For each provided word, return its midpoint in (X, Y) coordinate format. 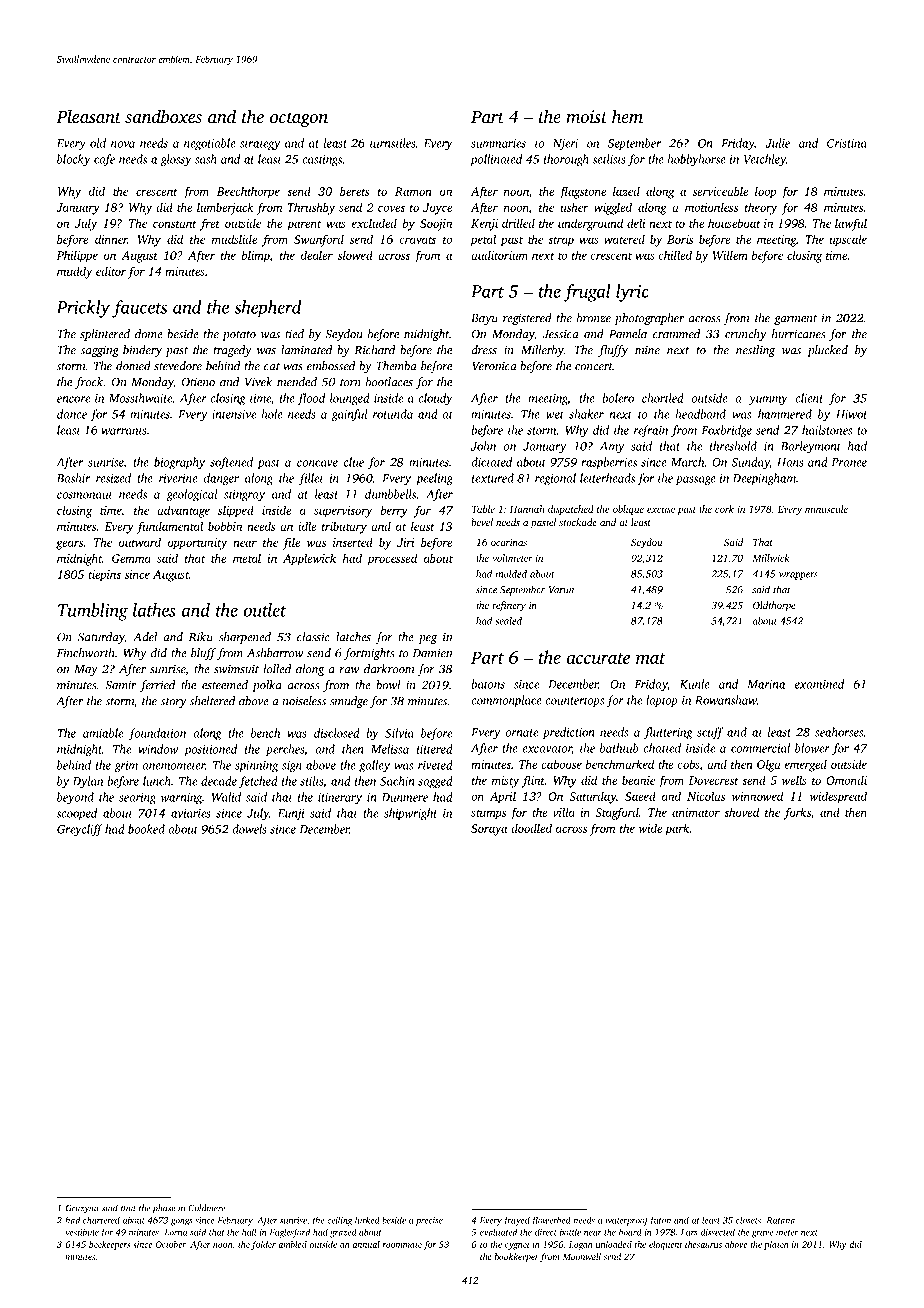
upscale (848, 240)
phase (164, 1209)
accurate (598, 658)
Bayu (484, 319)
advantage (183, 511)
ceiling (339, 1221)
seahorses (839, 732)
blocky (74, 160)
